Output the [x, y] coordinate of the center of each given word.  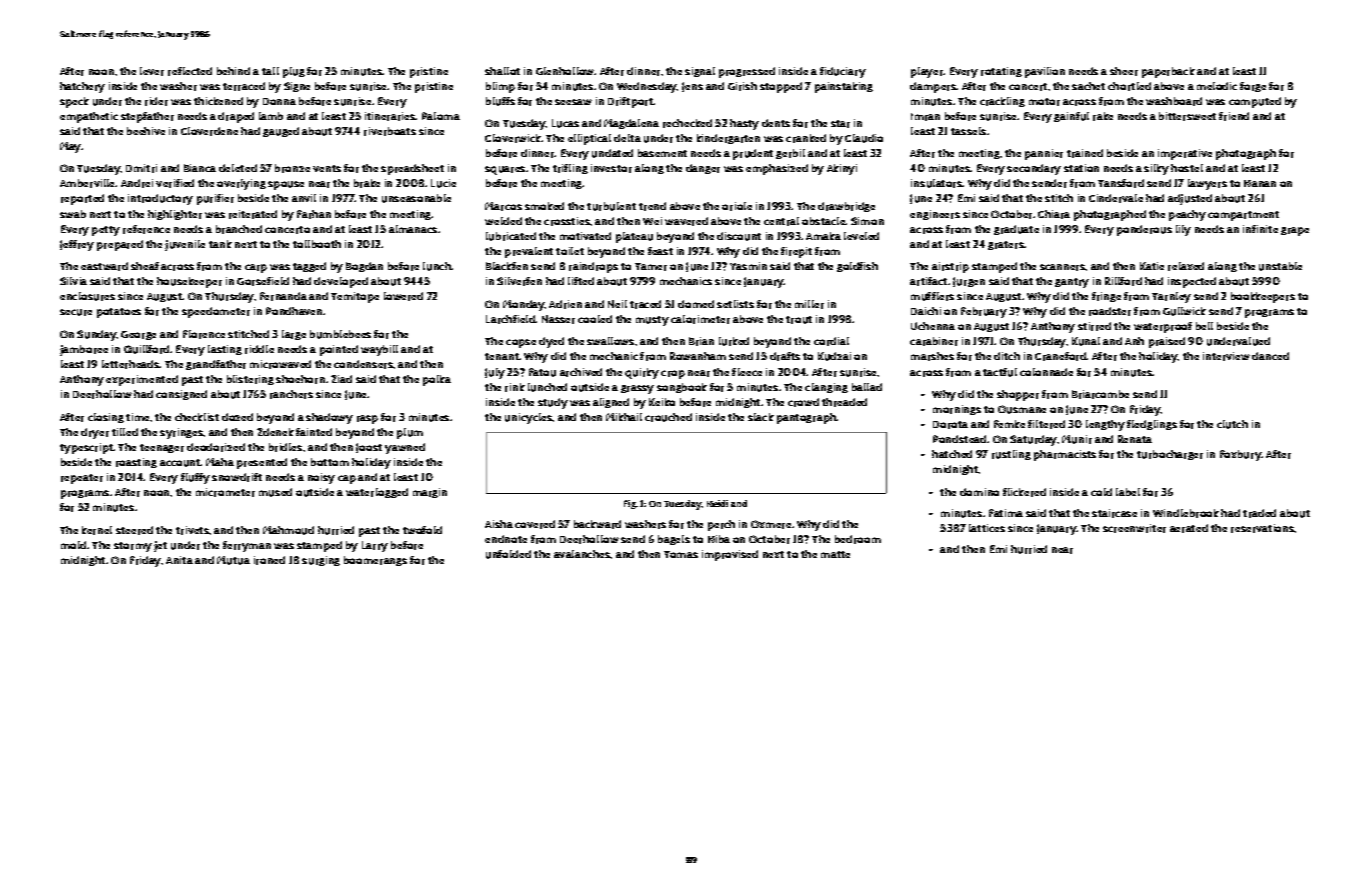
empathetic [89, 117]
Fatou [542, 372]
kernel [97, 530]
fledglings [1152, 425]
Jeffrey [77, 245]
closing [106, 418]
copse [521, 343]
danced [1270, 356]
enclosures [87, 296]
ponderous [1144, 230]
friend [1234, 116]
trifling [570, 169]
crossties [567, 221]
